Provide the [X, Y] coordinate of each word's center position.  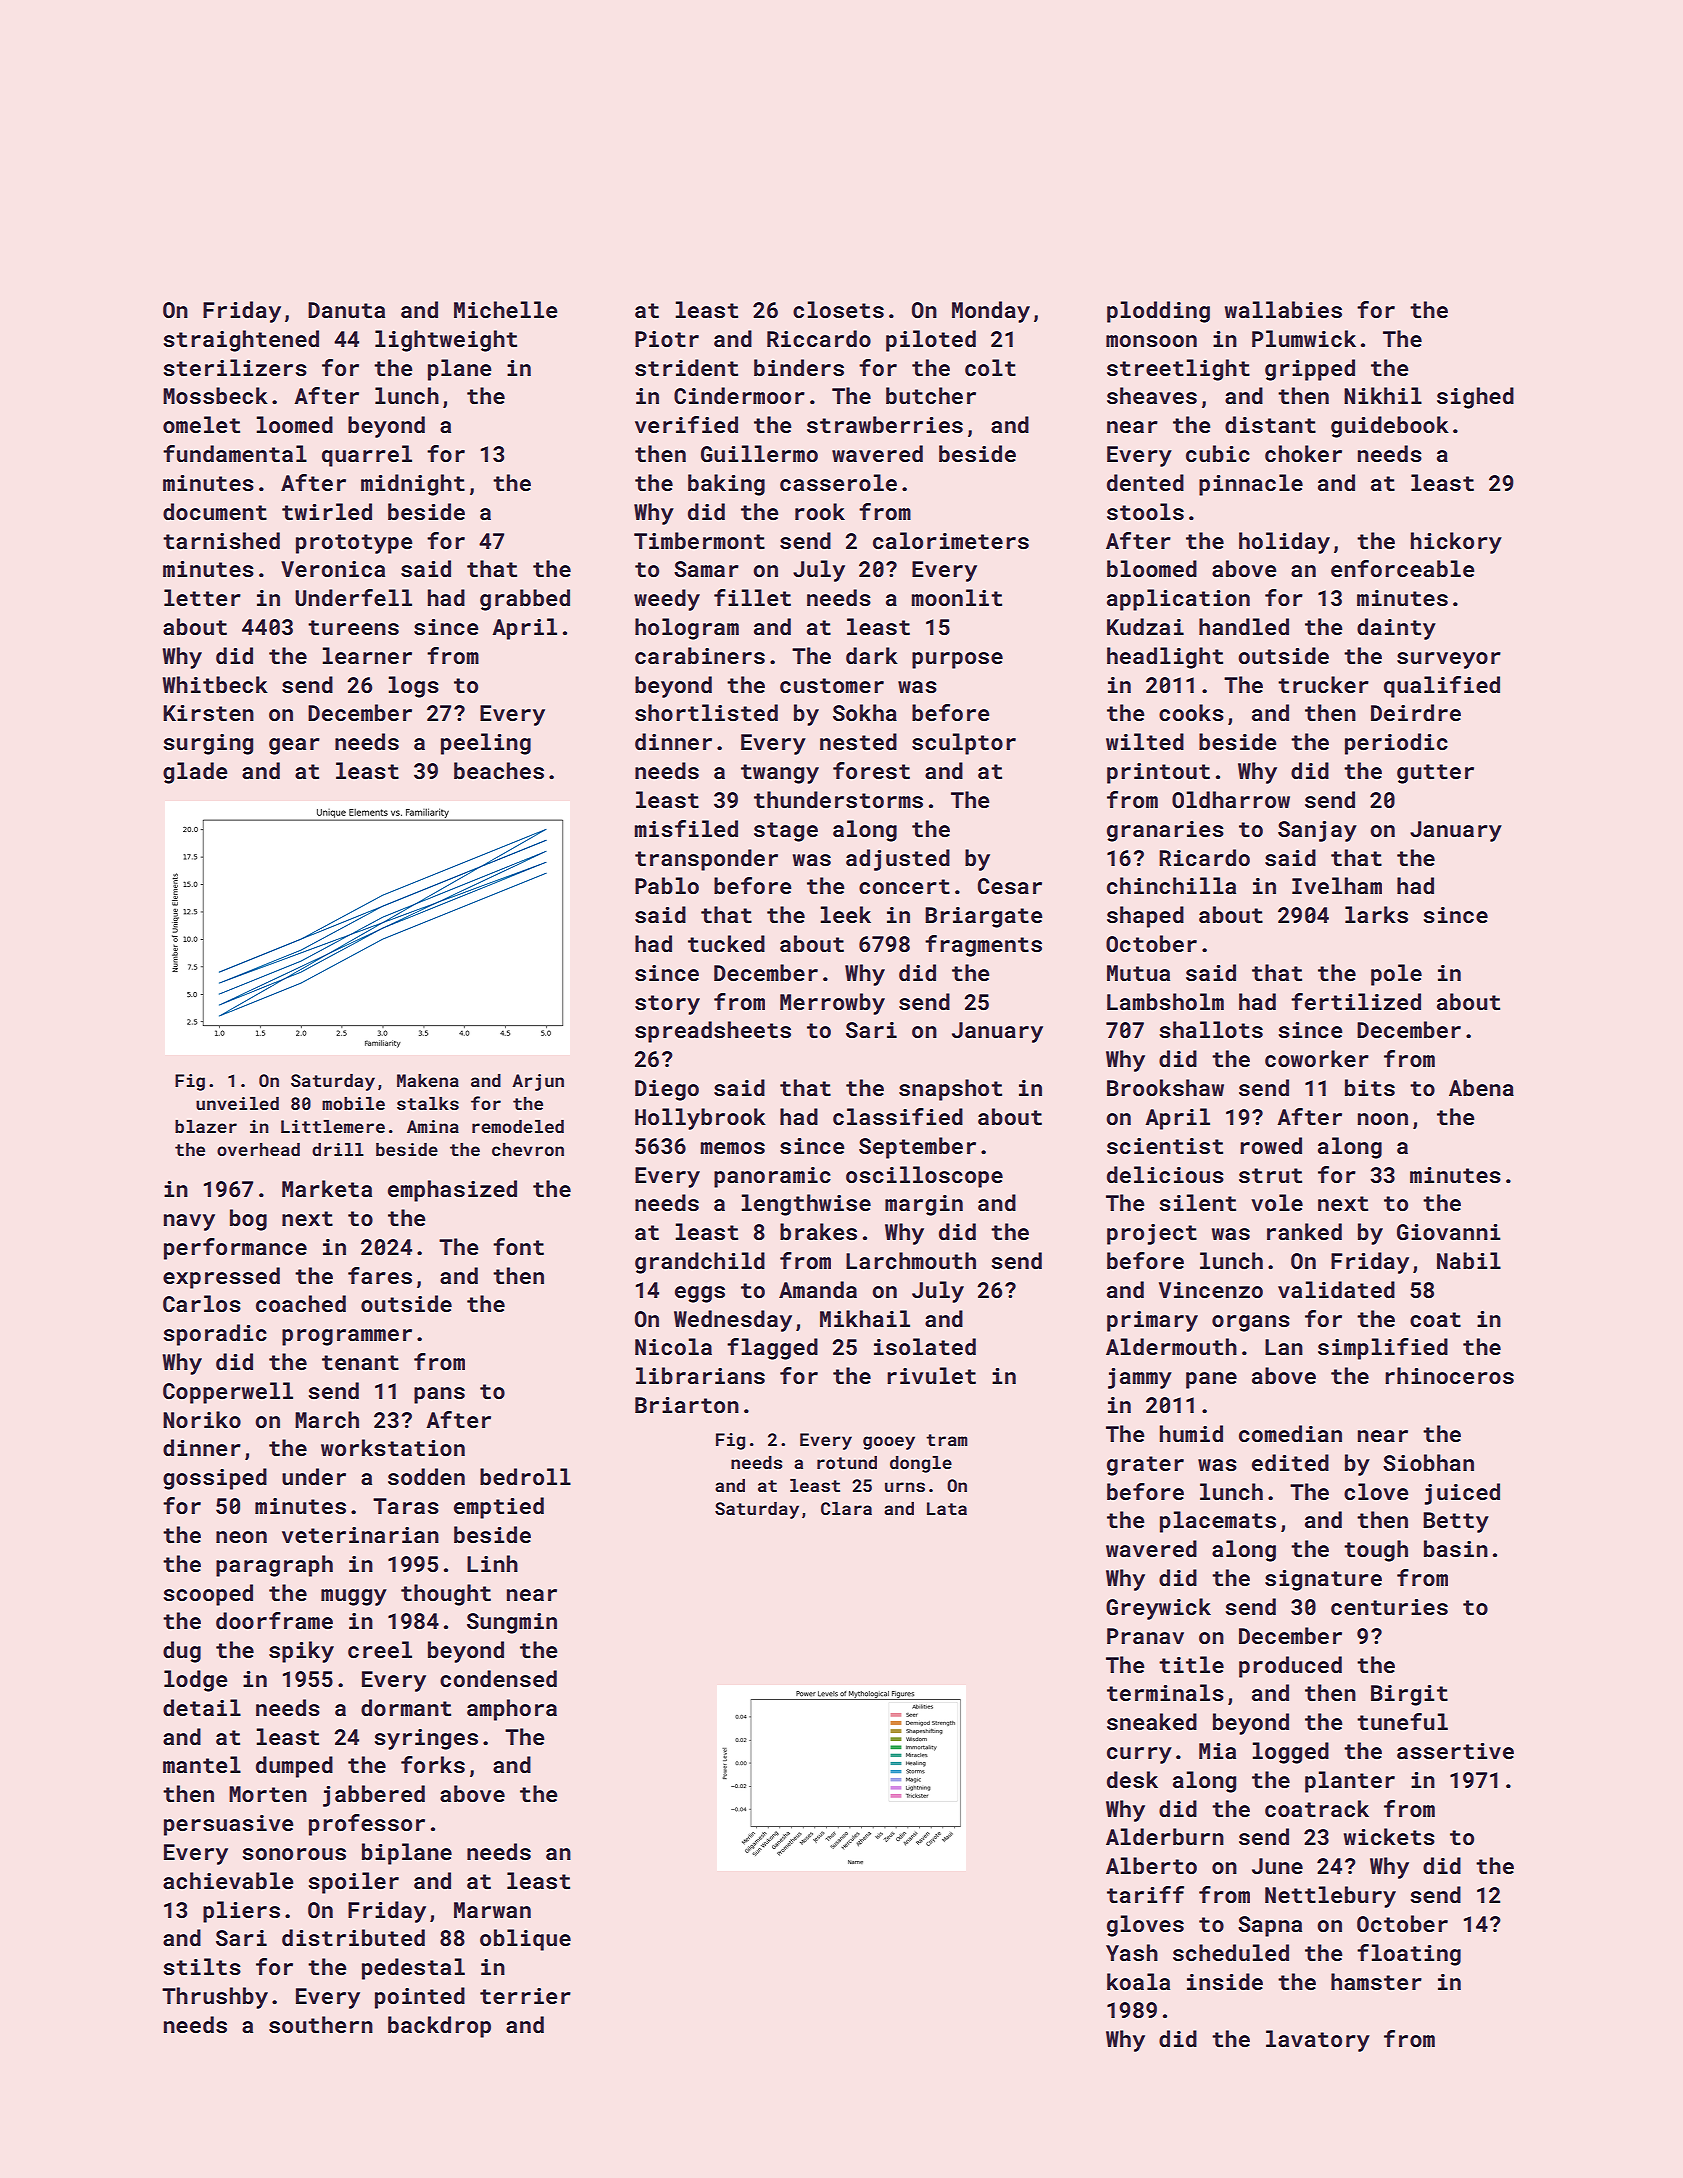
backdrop [439, 2027]
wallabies [1283, 309]
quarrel [367, 456]
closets [838, 309]
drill [338, 1149]
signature [1323, 1580]
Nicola [673, 1346]
